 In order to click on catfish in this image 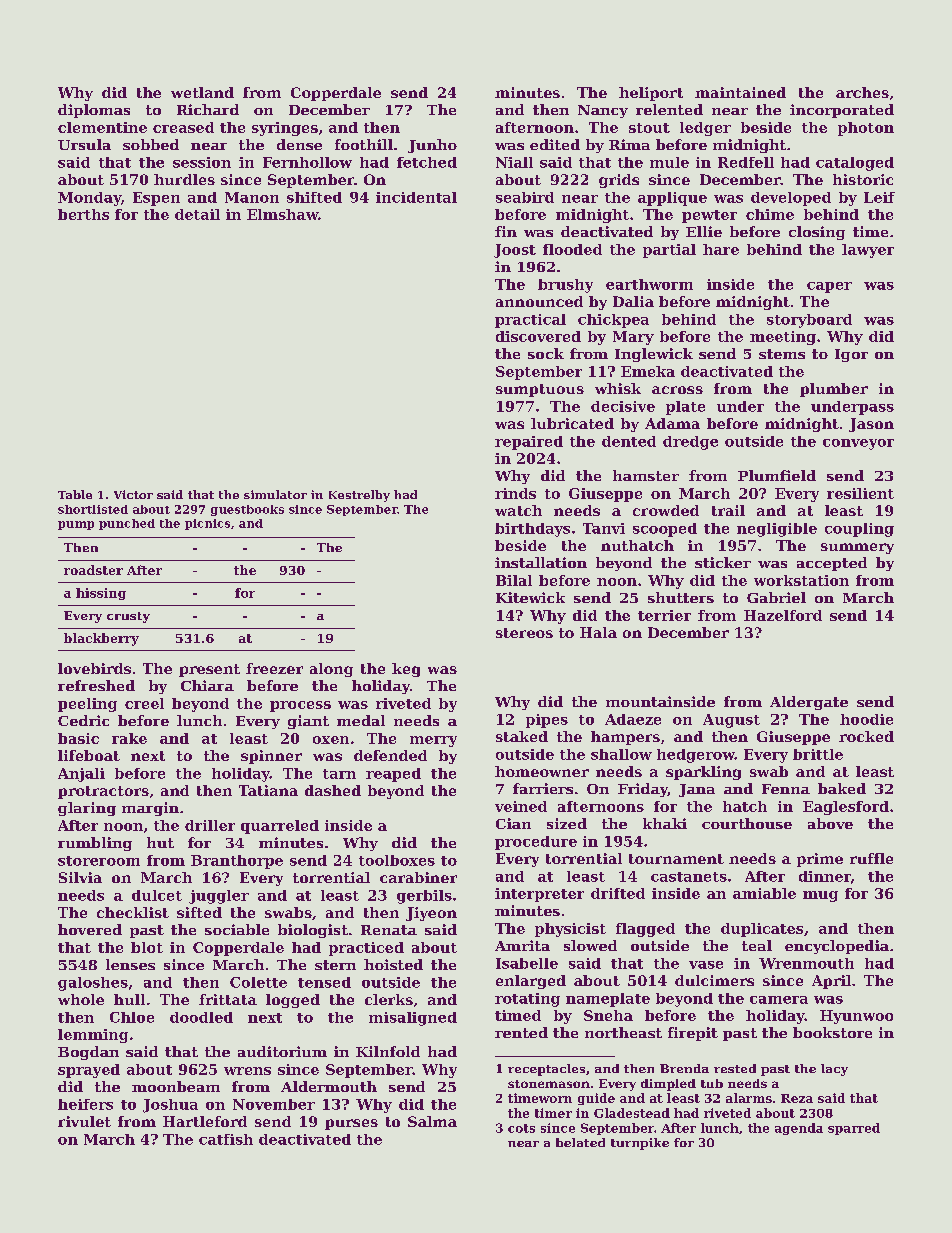, I will do `click(226, 1139)`.
